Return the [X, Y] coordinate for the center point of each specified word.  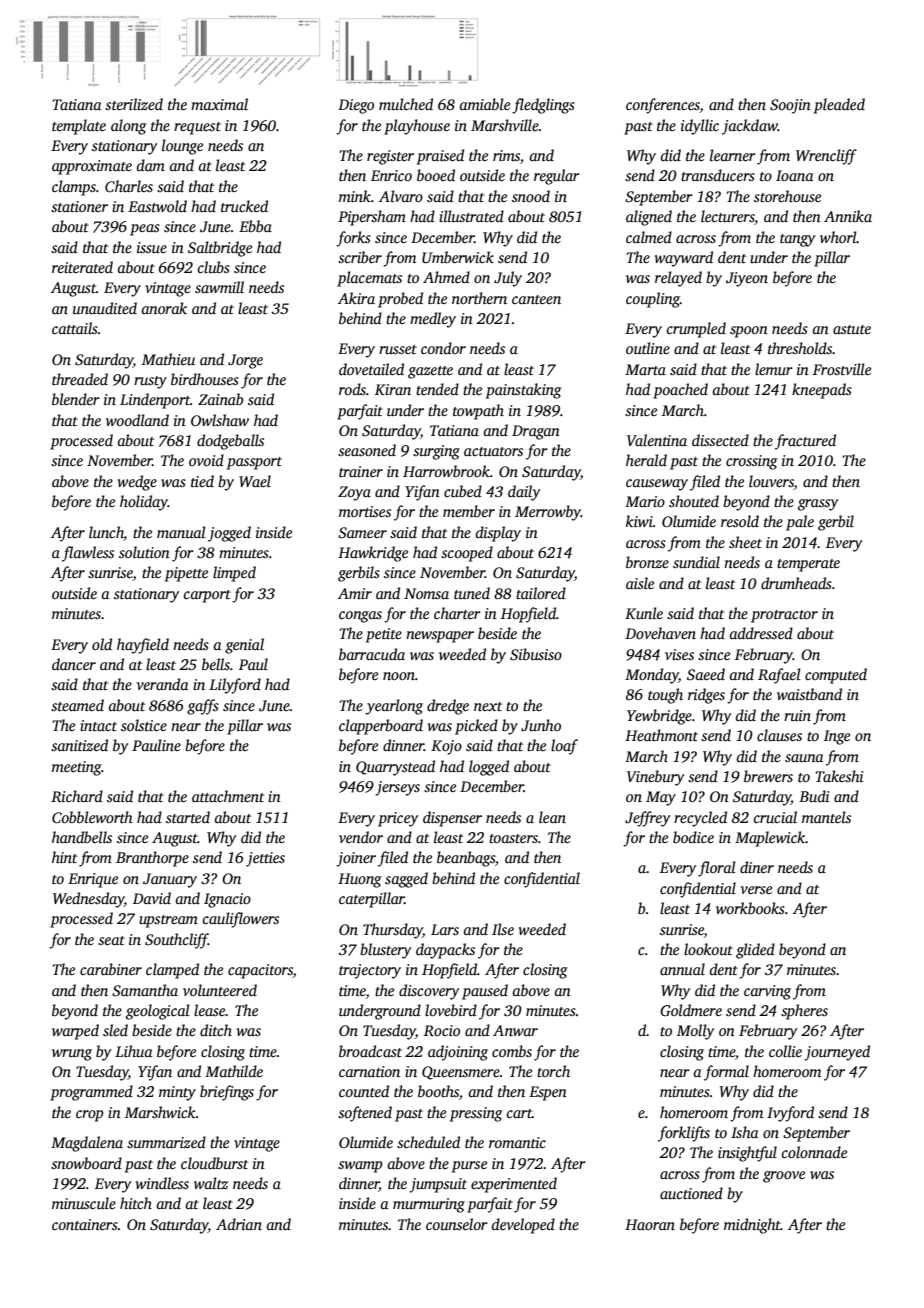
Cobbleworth [92, 817]
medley [433, 320]
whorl [838, 237]
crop [89, 1116]
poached [680, 391]
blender [76, 399]
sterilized [134, 104]
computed [836, 676]
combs [512, 1051]
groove [784, 1177]
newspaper [440, 637]
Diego [356, 106]
